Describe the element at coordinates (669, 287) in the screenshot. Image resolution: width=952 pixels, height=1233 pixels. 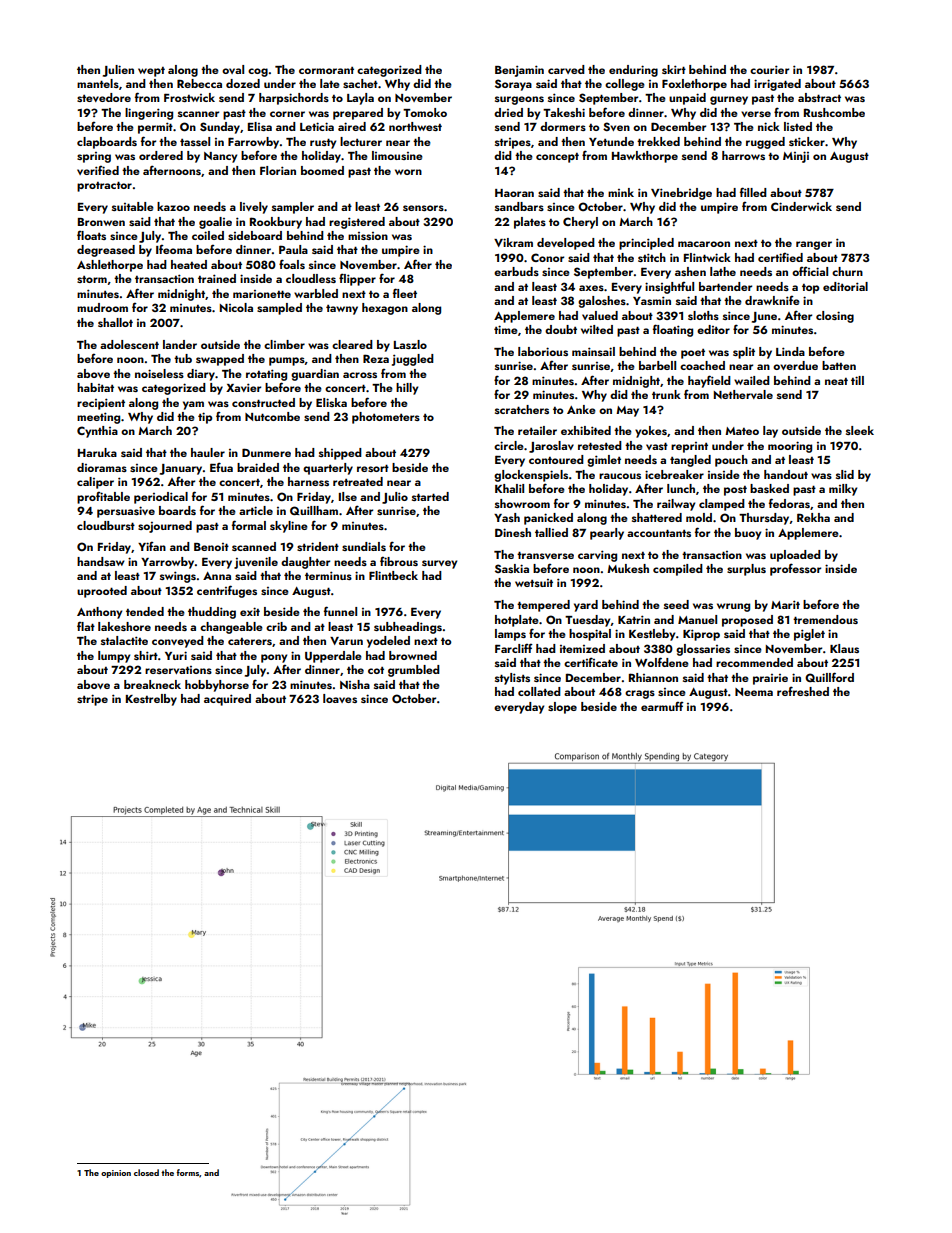
I see `insightful` at that location.
